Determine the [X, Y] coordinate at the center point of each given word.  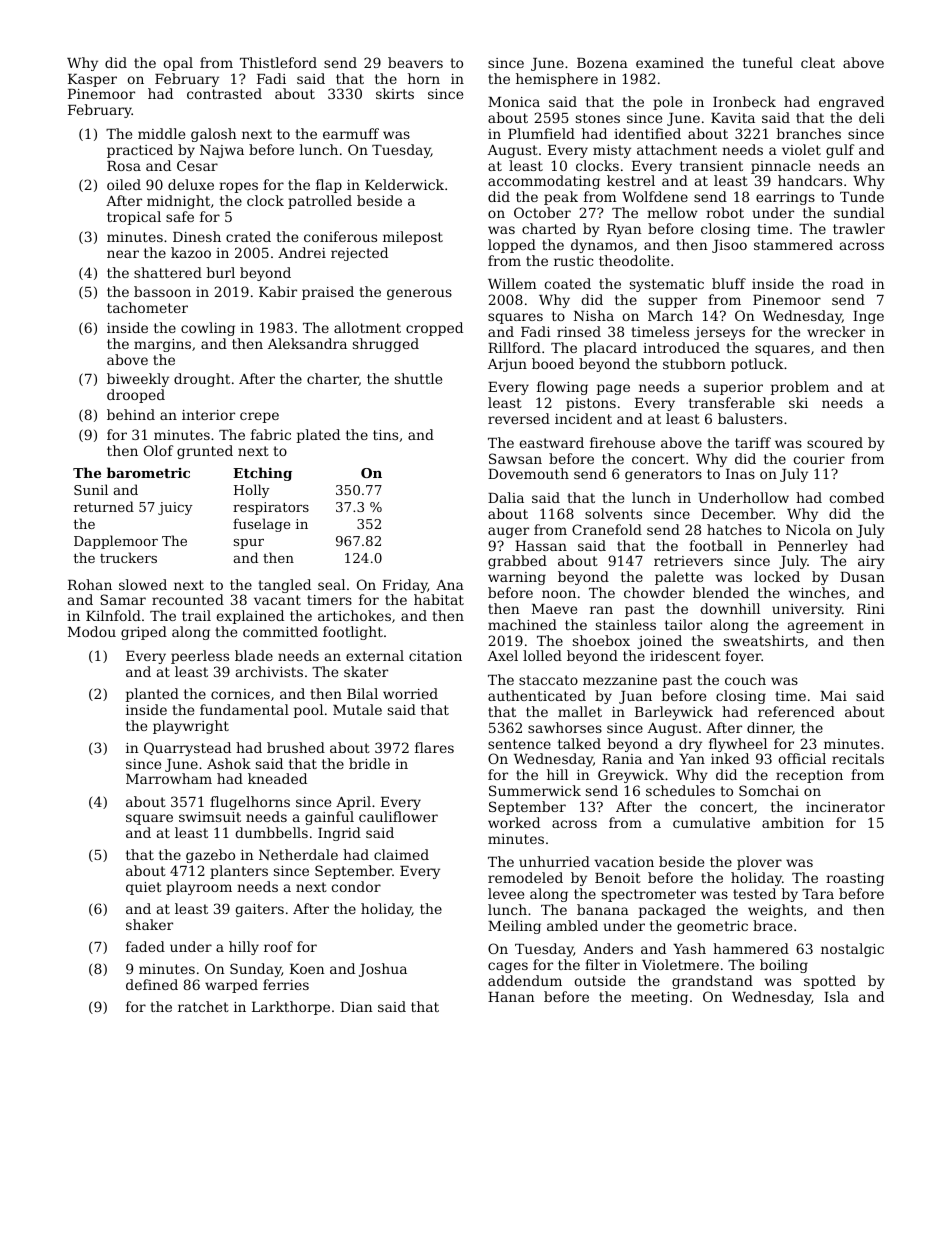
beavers [415, 62]
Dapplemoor [116, 542]
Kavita [733, 118]
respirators [271, 508]
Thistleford [278, 62]
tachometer [147, 307]
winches [817, 592]
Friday [405, 586]
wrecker [836, 331]
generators [663, 475]
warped [231, 986]
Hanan [511, 997]
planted [152, 695]
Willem [512, 283]
